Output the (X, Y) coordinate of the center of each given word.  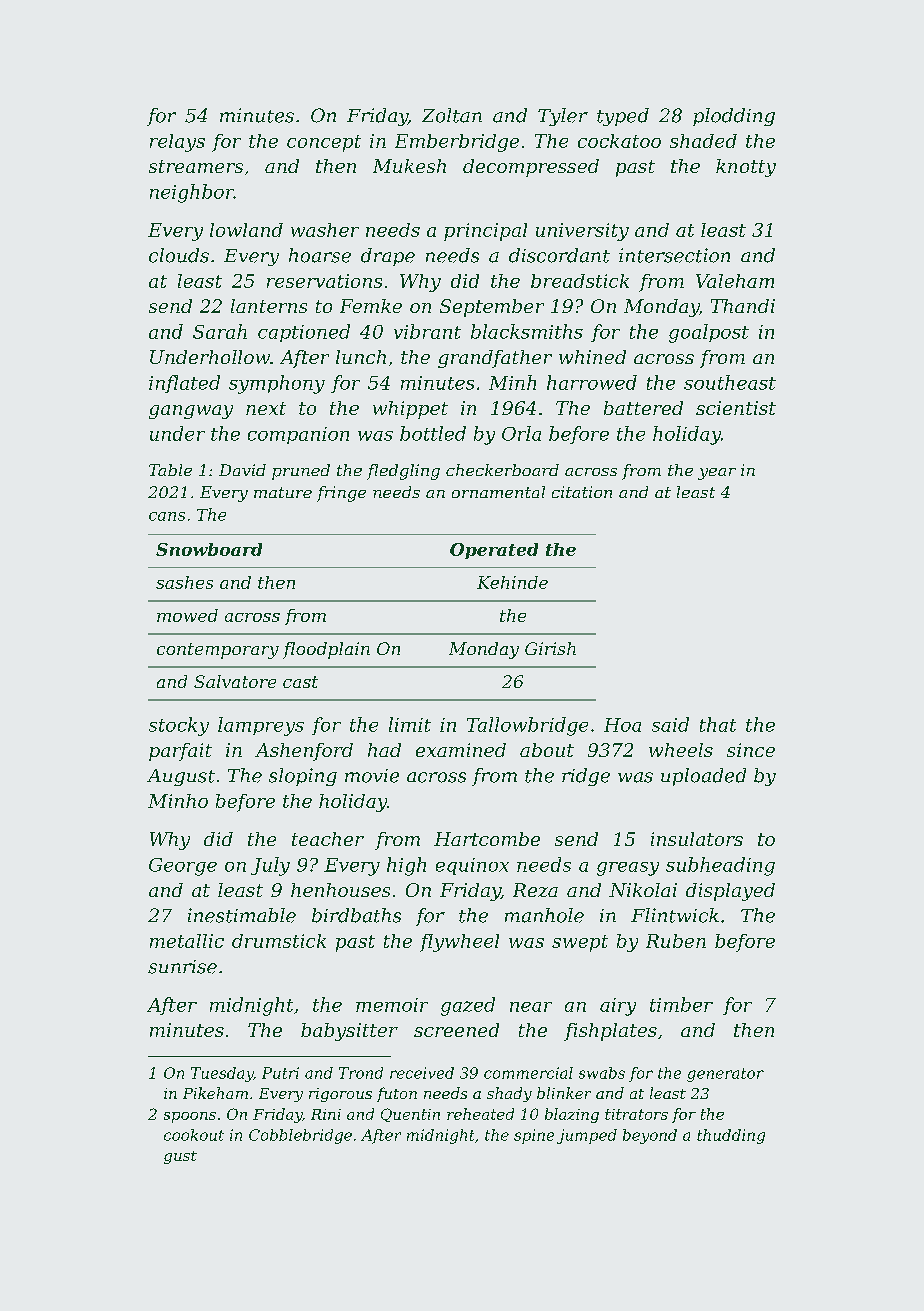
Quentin (410, 1115)
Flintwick (675, 915)
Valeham (735, 281)
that (718, 724)
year (717, 474)
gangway (191, 412)
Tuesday (222, 1074)
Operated (494, 551)
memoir (392, 1005)
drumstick (279, 941)
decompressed (531, 168)
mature (283, 492)
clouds (179, 255)
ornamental (498, 492)
